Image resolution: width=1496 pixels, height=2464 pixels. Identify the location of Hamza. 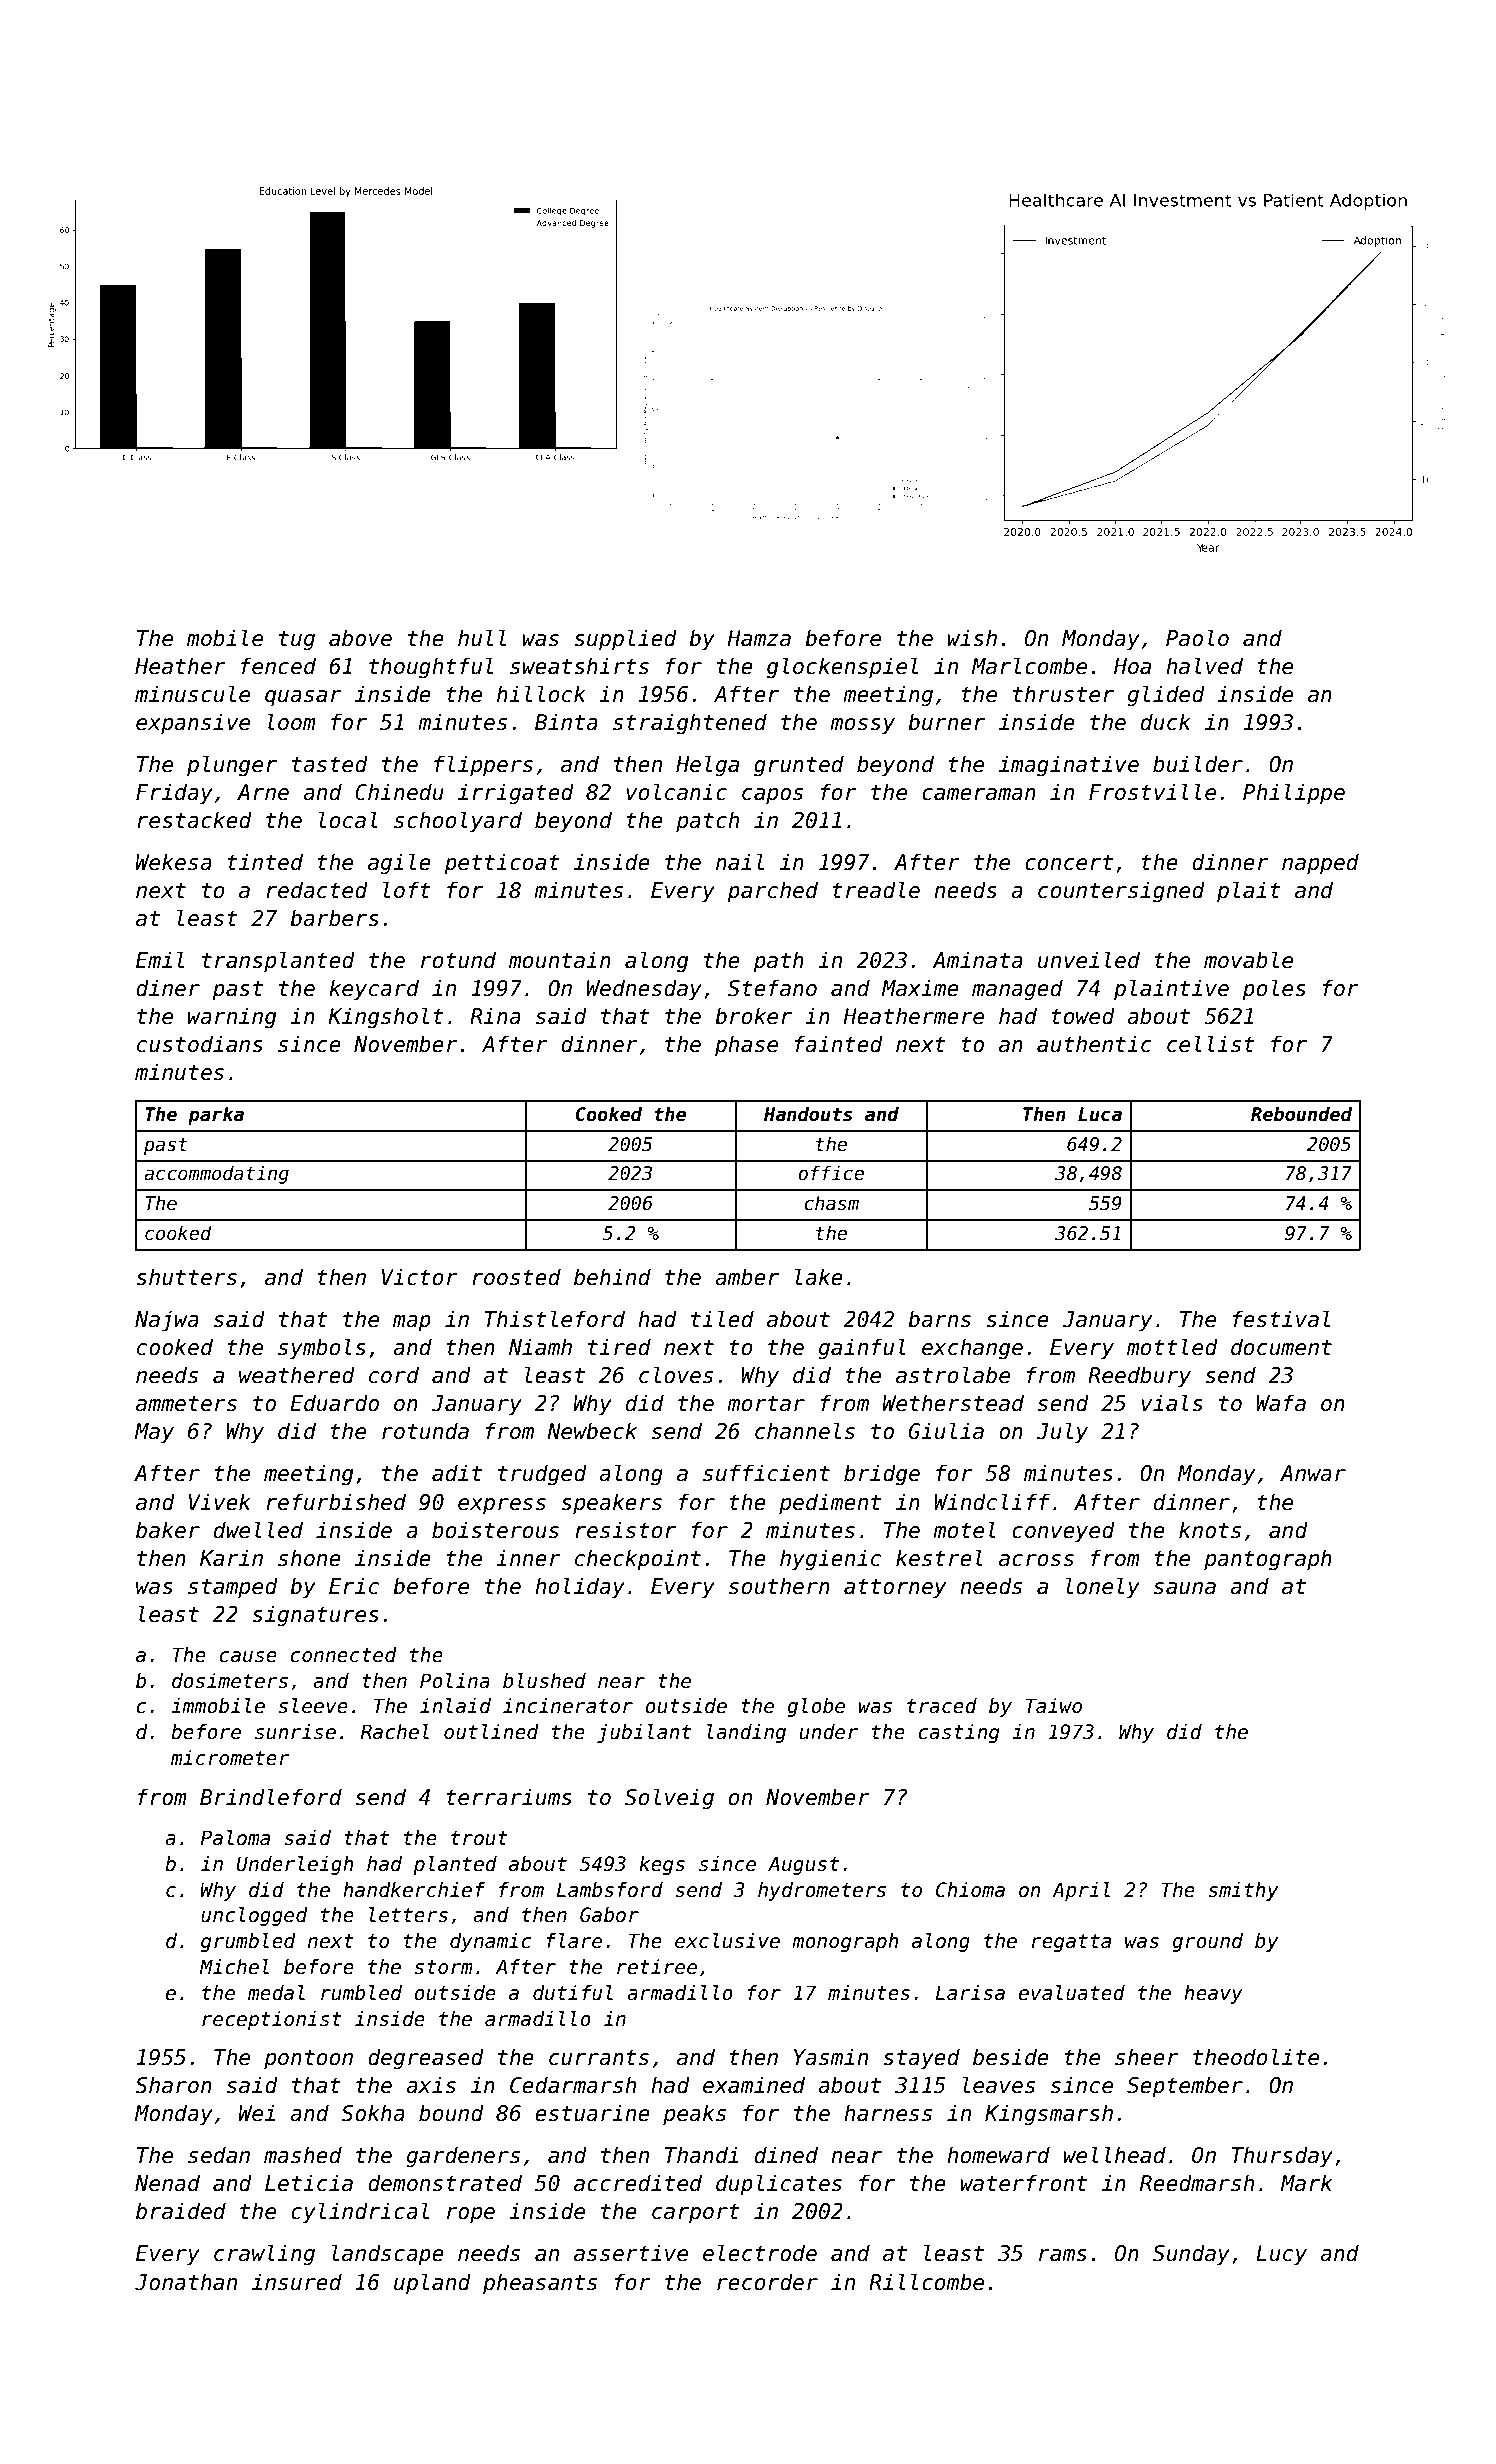
(759, 638).
